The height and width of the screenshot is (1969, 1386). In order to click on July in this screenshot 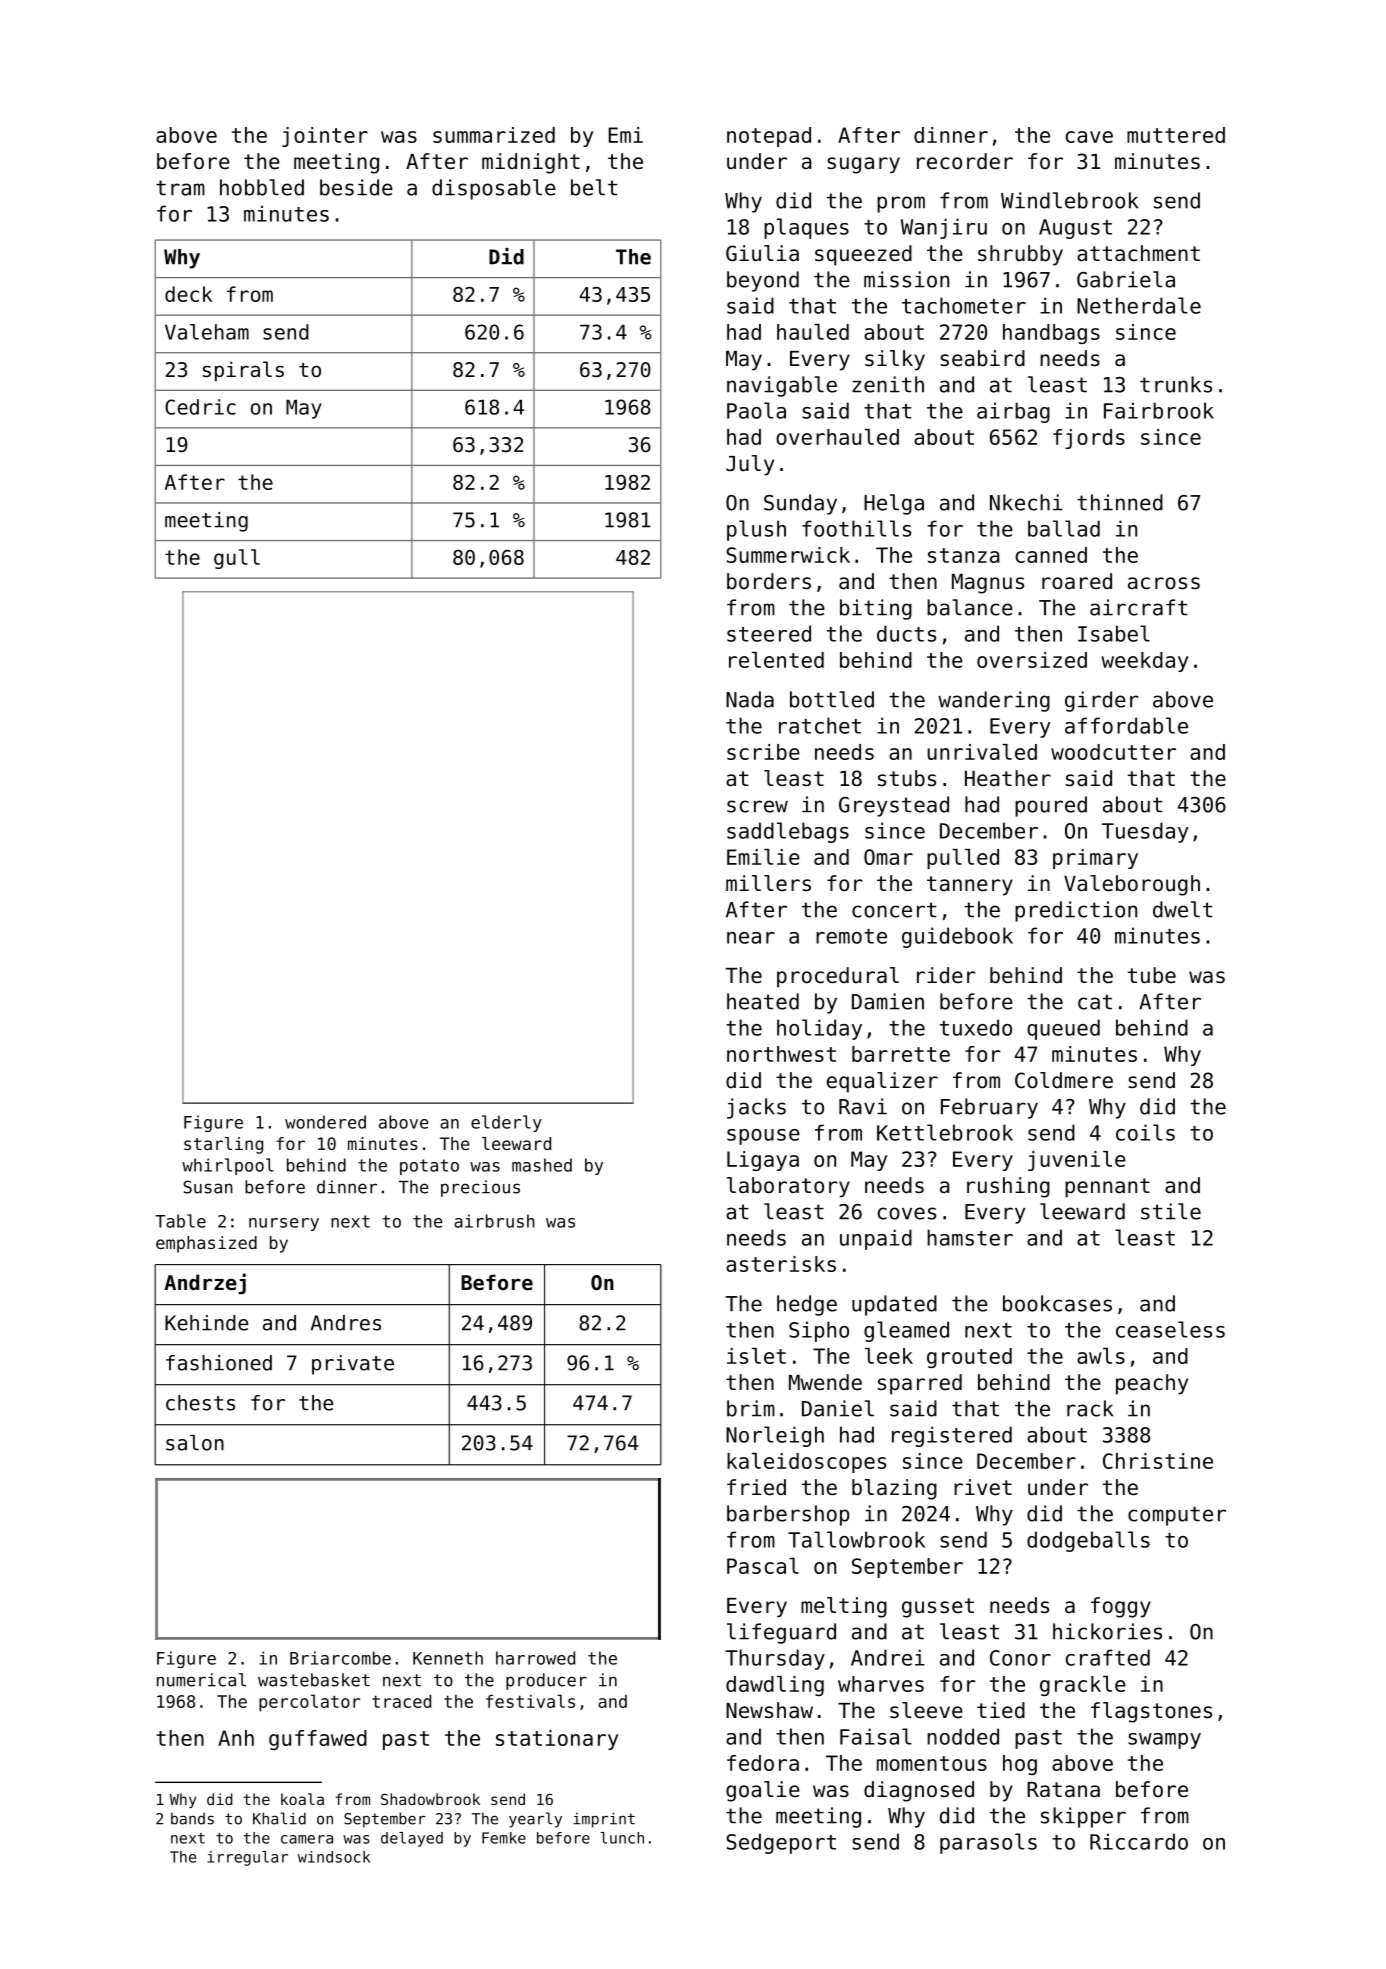, I will do `click(750, 465)`.
